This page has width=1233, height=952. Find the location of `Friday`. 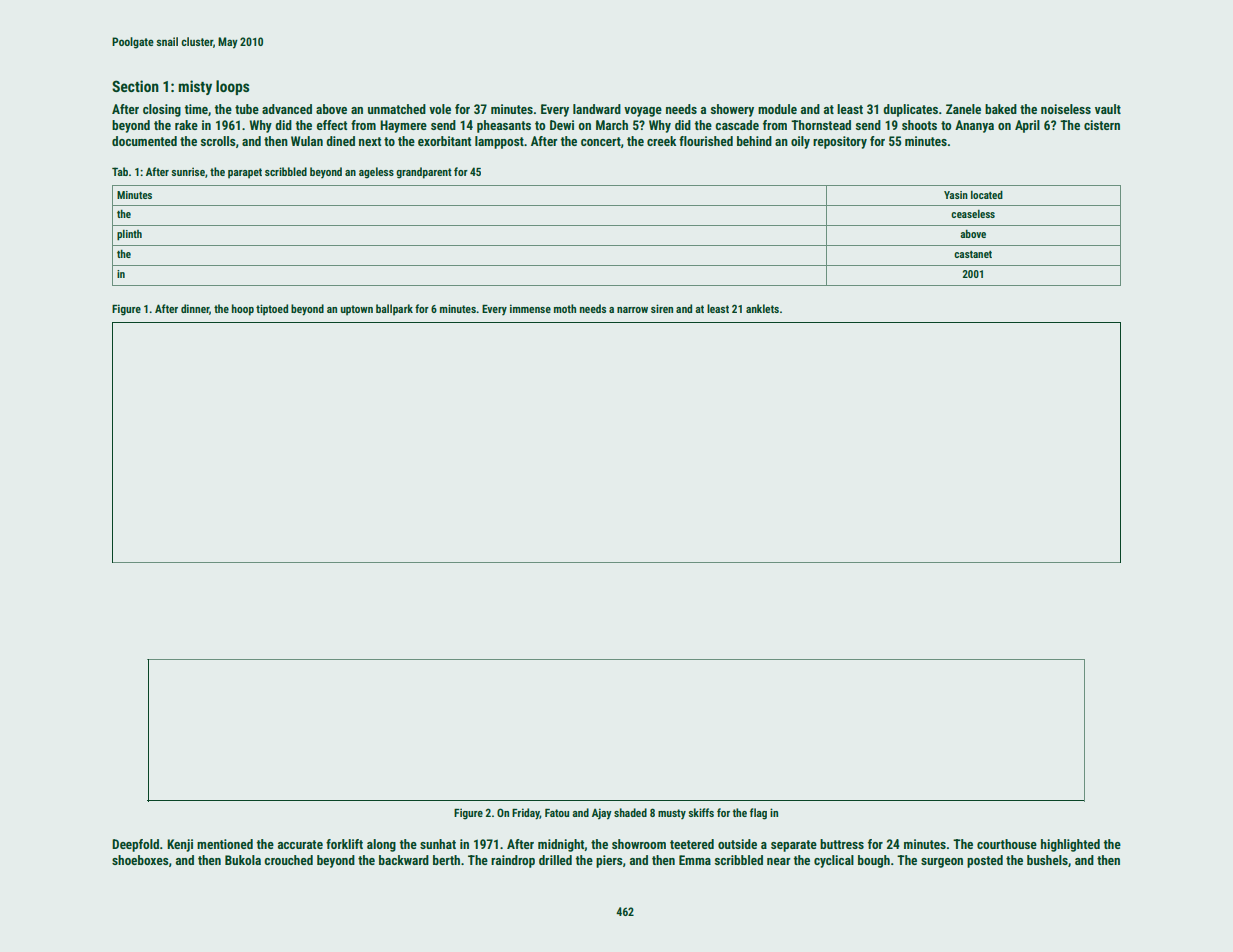

Friday is located at coordinates (526, 814).
